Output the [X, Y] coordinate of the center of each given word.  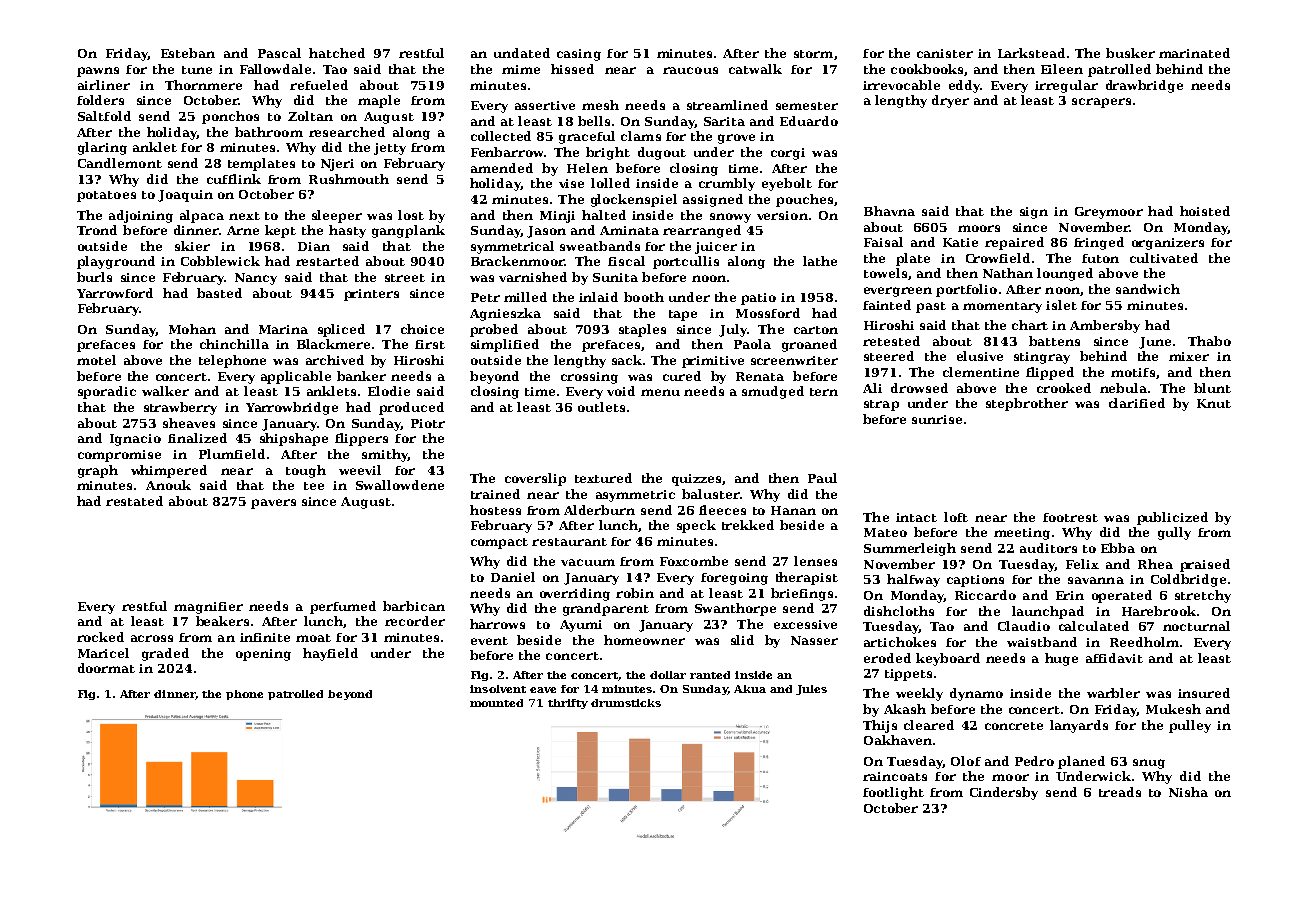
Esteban [188, 53]
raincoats [895, 776]
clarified [1137, 403]
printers [371, 295]
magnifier [208, 608]
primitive [713, 362]
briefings [802, 594]
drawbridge [1144, 86]
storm [813, 54]
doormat [106, 668]
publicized [1172, 518]
